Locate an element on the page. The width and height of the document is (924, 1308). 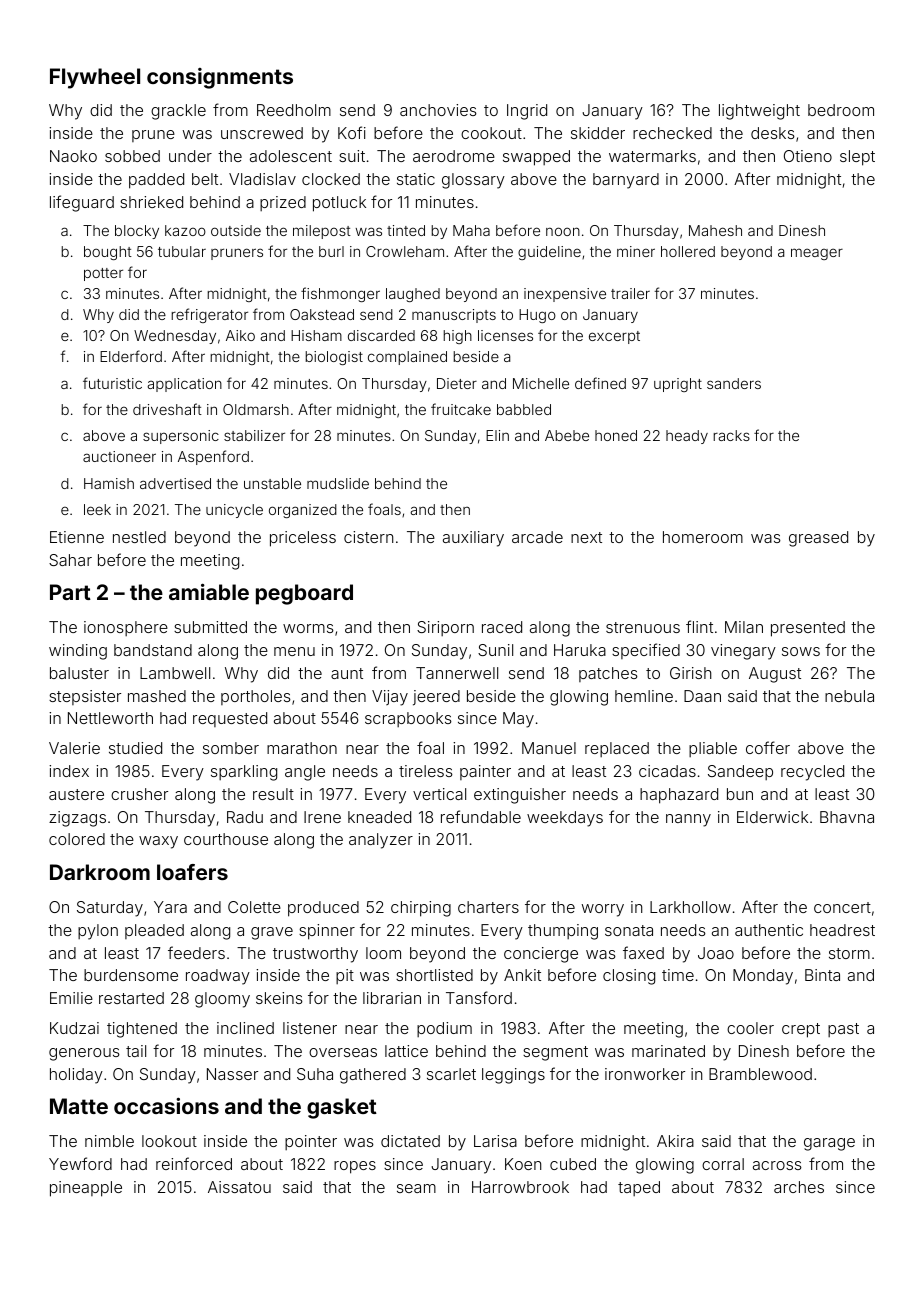
fruitcake is located at coordinates (461, 409).
